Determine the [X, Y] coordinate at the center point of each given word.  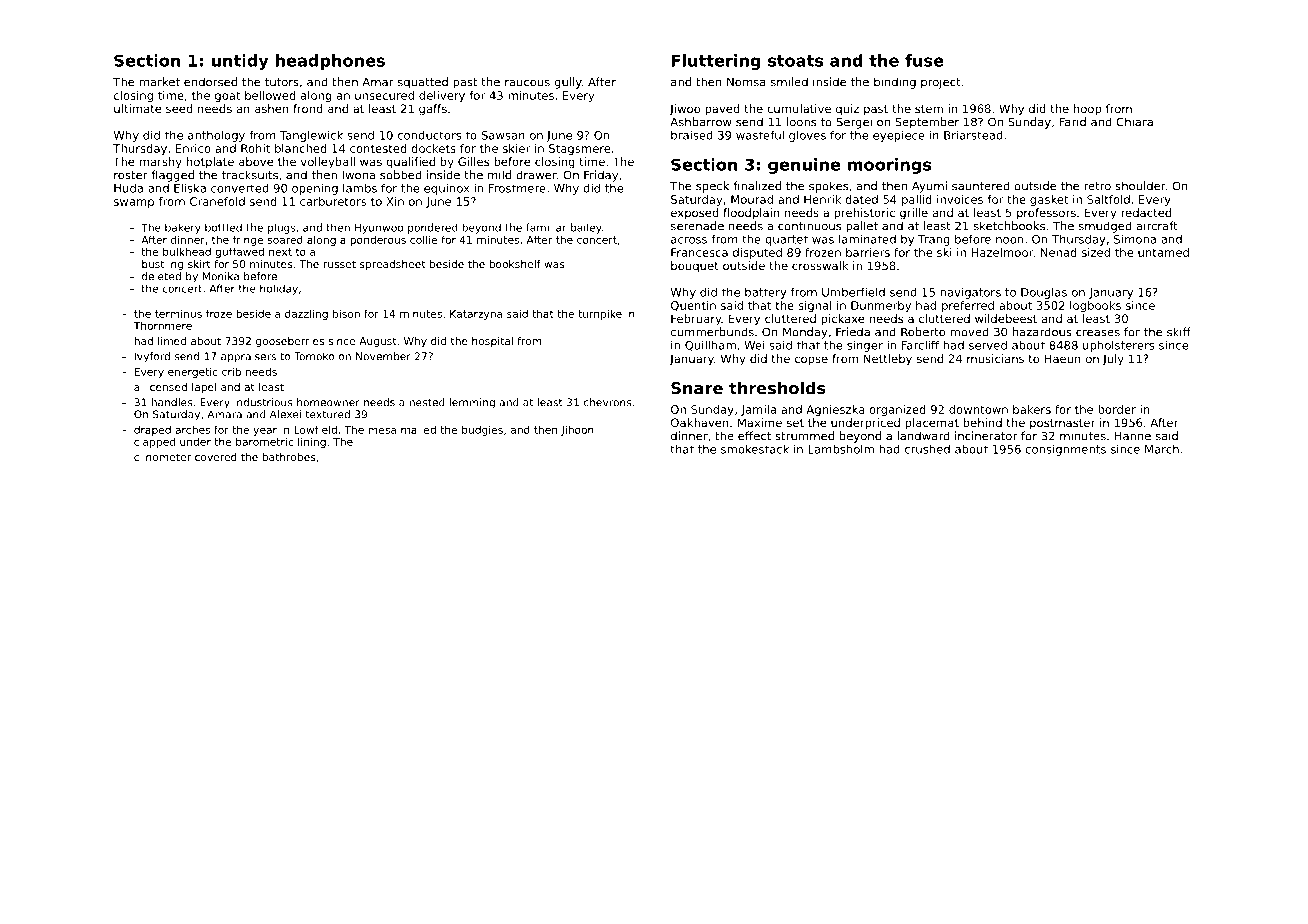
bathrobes [289, 457]
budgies [482, 430]
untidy [240, 62]
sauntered [981, 186]
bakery [183, 228]
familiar [546, 227]
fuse [924, 60]
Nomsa [746, 82]
